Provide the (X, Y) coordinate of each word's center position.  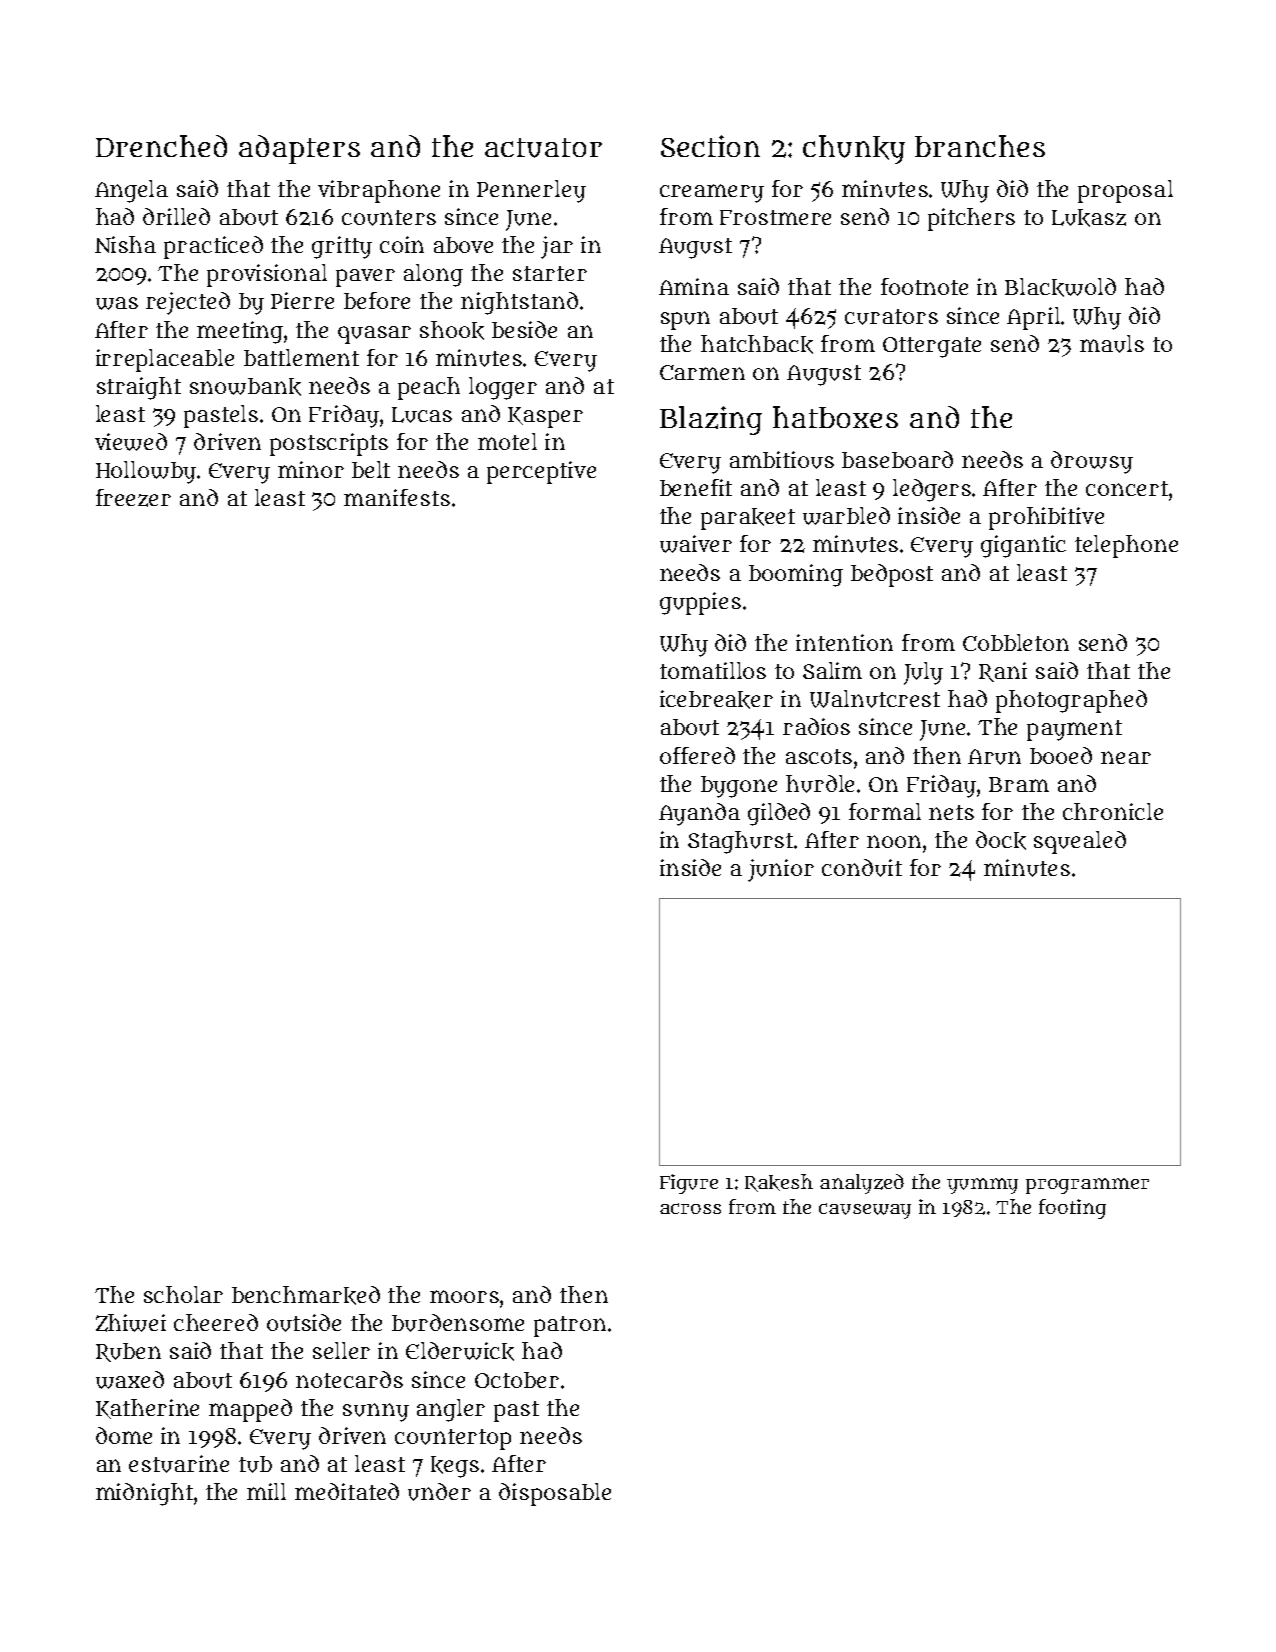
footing (1072, 1209)
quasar (374, 335)
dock (1001, 840)
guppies (700, 603)
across (690, 1208)
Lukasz (1089, 218)
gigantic (1023, 546)
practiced (213, 247)
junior (781, 870)
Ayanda (699, 814)
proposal (1125, 191)
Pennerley (531, 191)
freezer (133, 498)
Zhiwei (131, 1323)
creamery (712, 193)
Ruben (128, 1352)
